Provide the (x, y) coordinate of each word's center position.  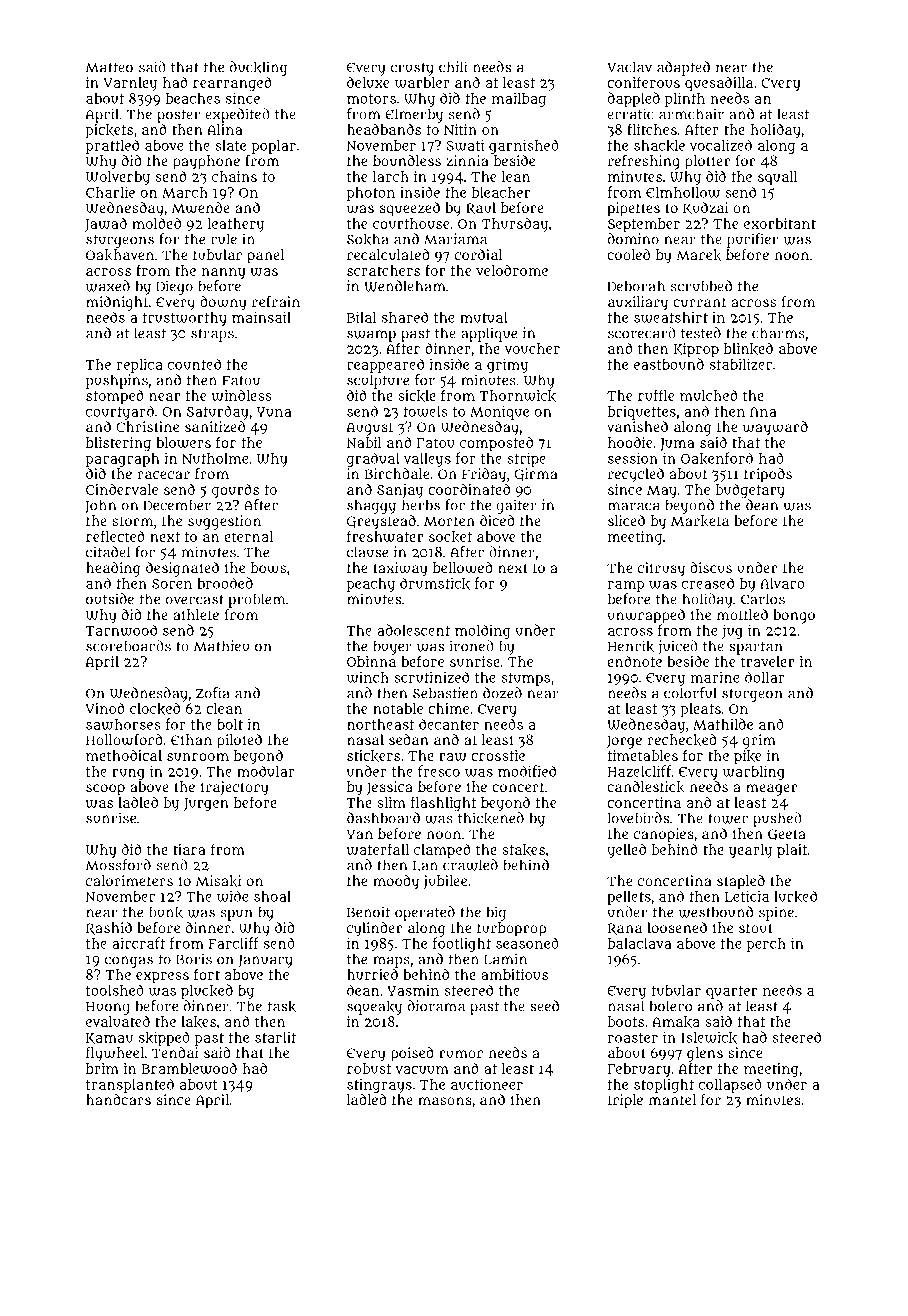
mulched (709, 395)
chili (453, 67)
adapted (683, 68)
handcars (118, 1099)
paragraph (123, 460)
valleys (427, 460)
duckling (258, 68)
